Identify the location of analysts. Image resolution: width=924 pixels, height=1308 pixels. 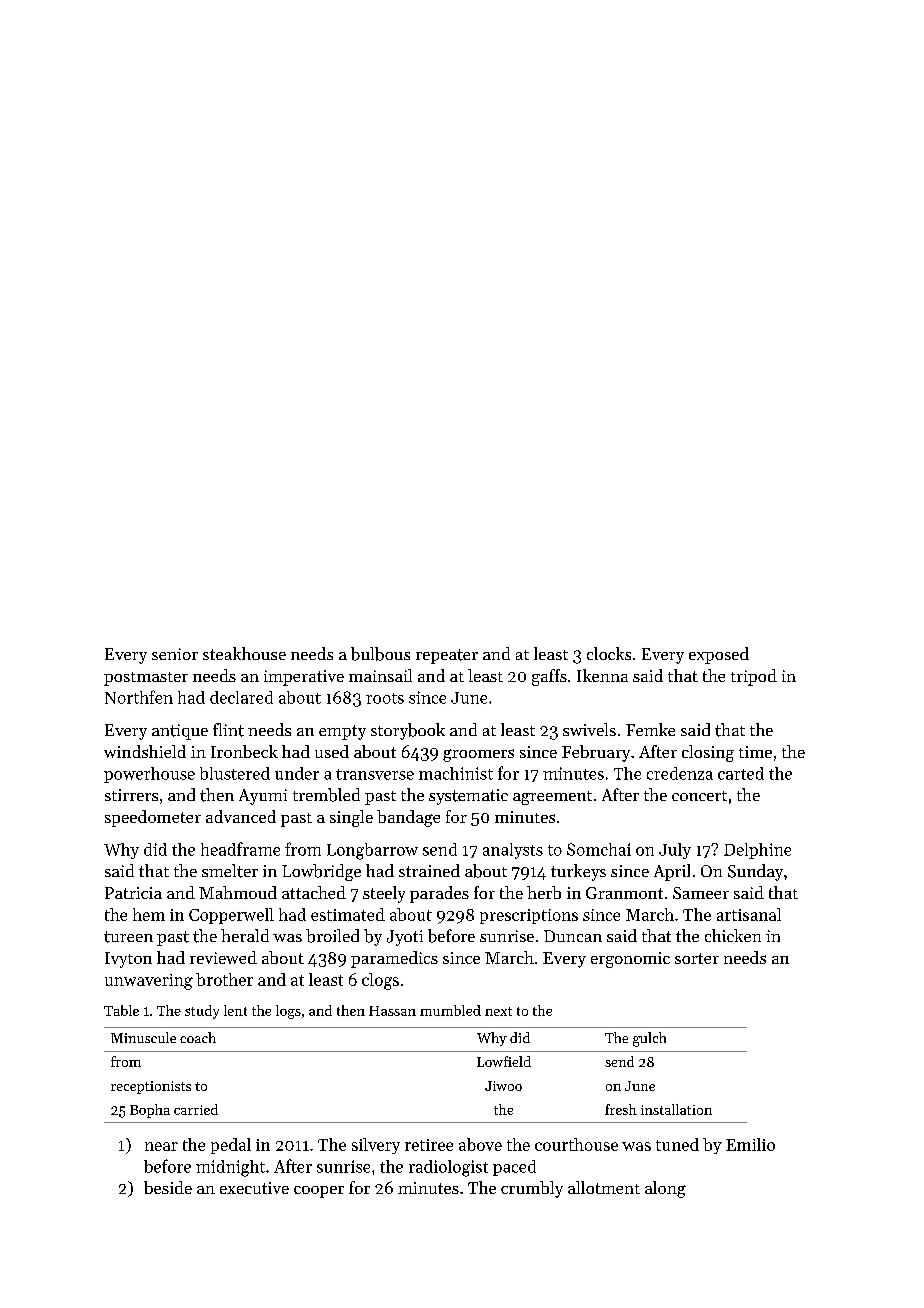
(513, 851).
